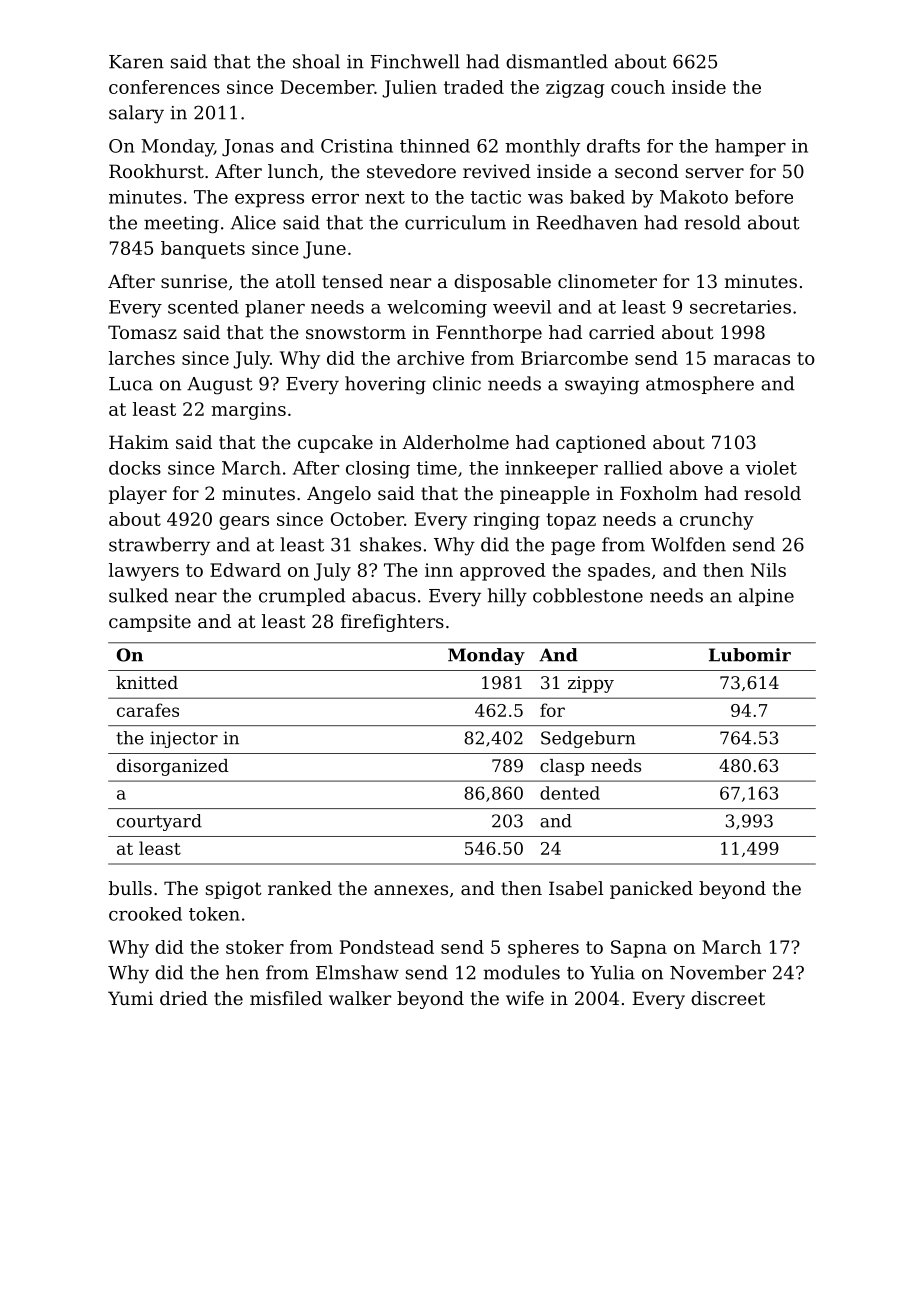 The image size is (924, 1308). Describe the element at coordinates (234, 890) in the screenshot. I see `spigot` at that location.
